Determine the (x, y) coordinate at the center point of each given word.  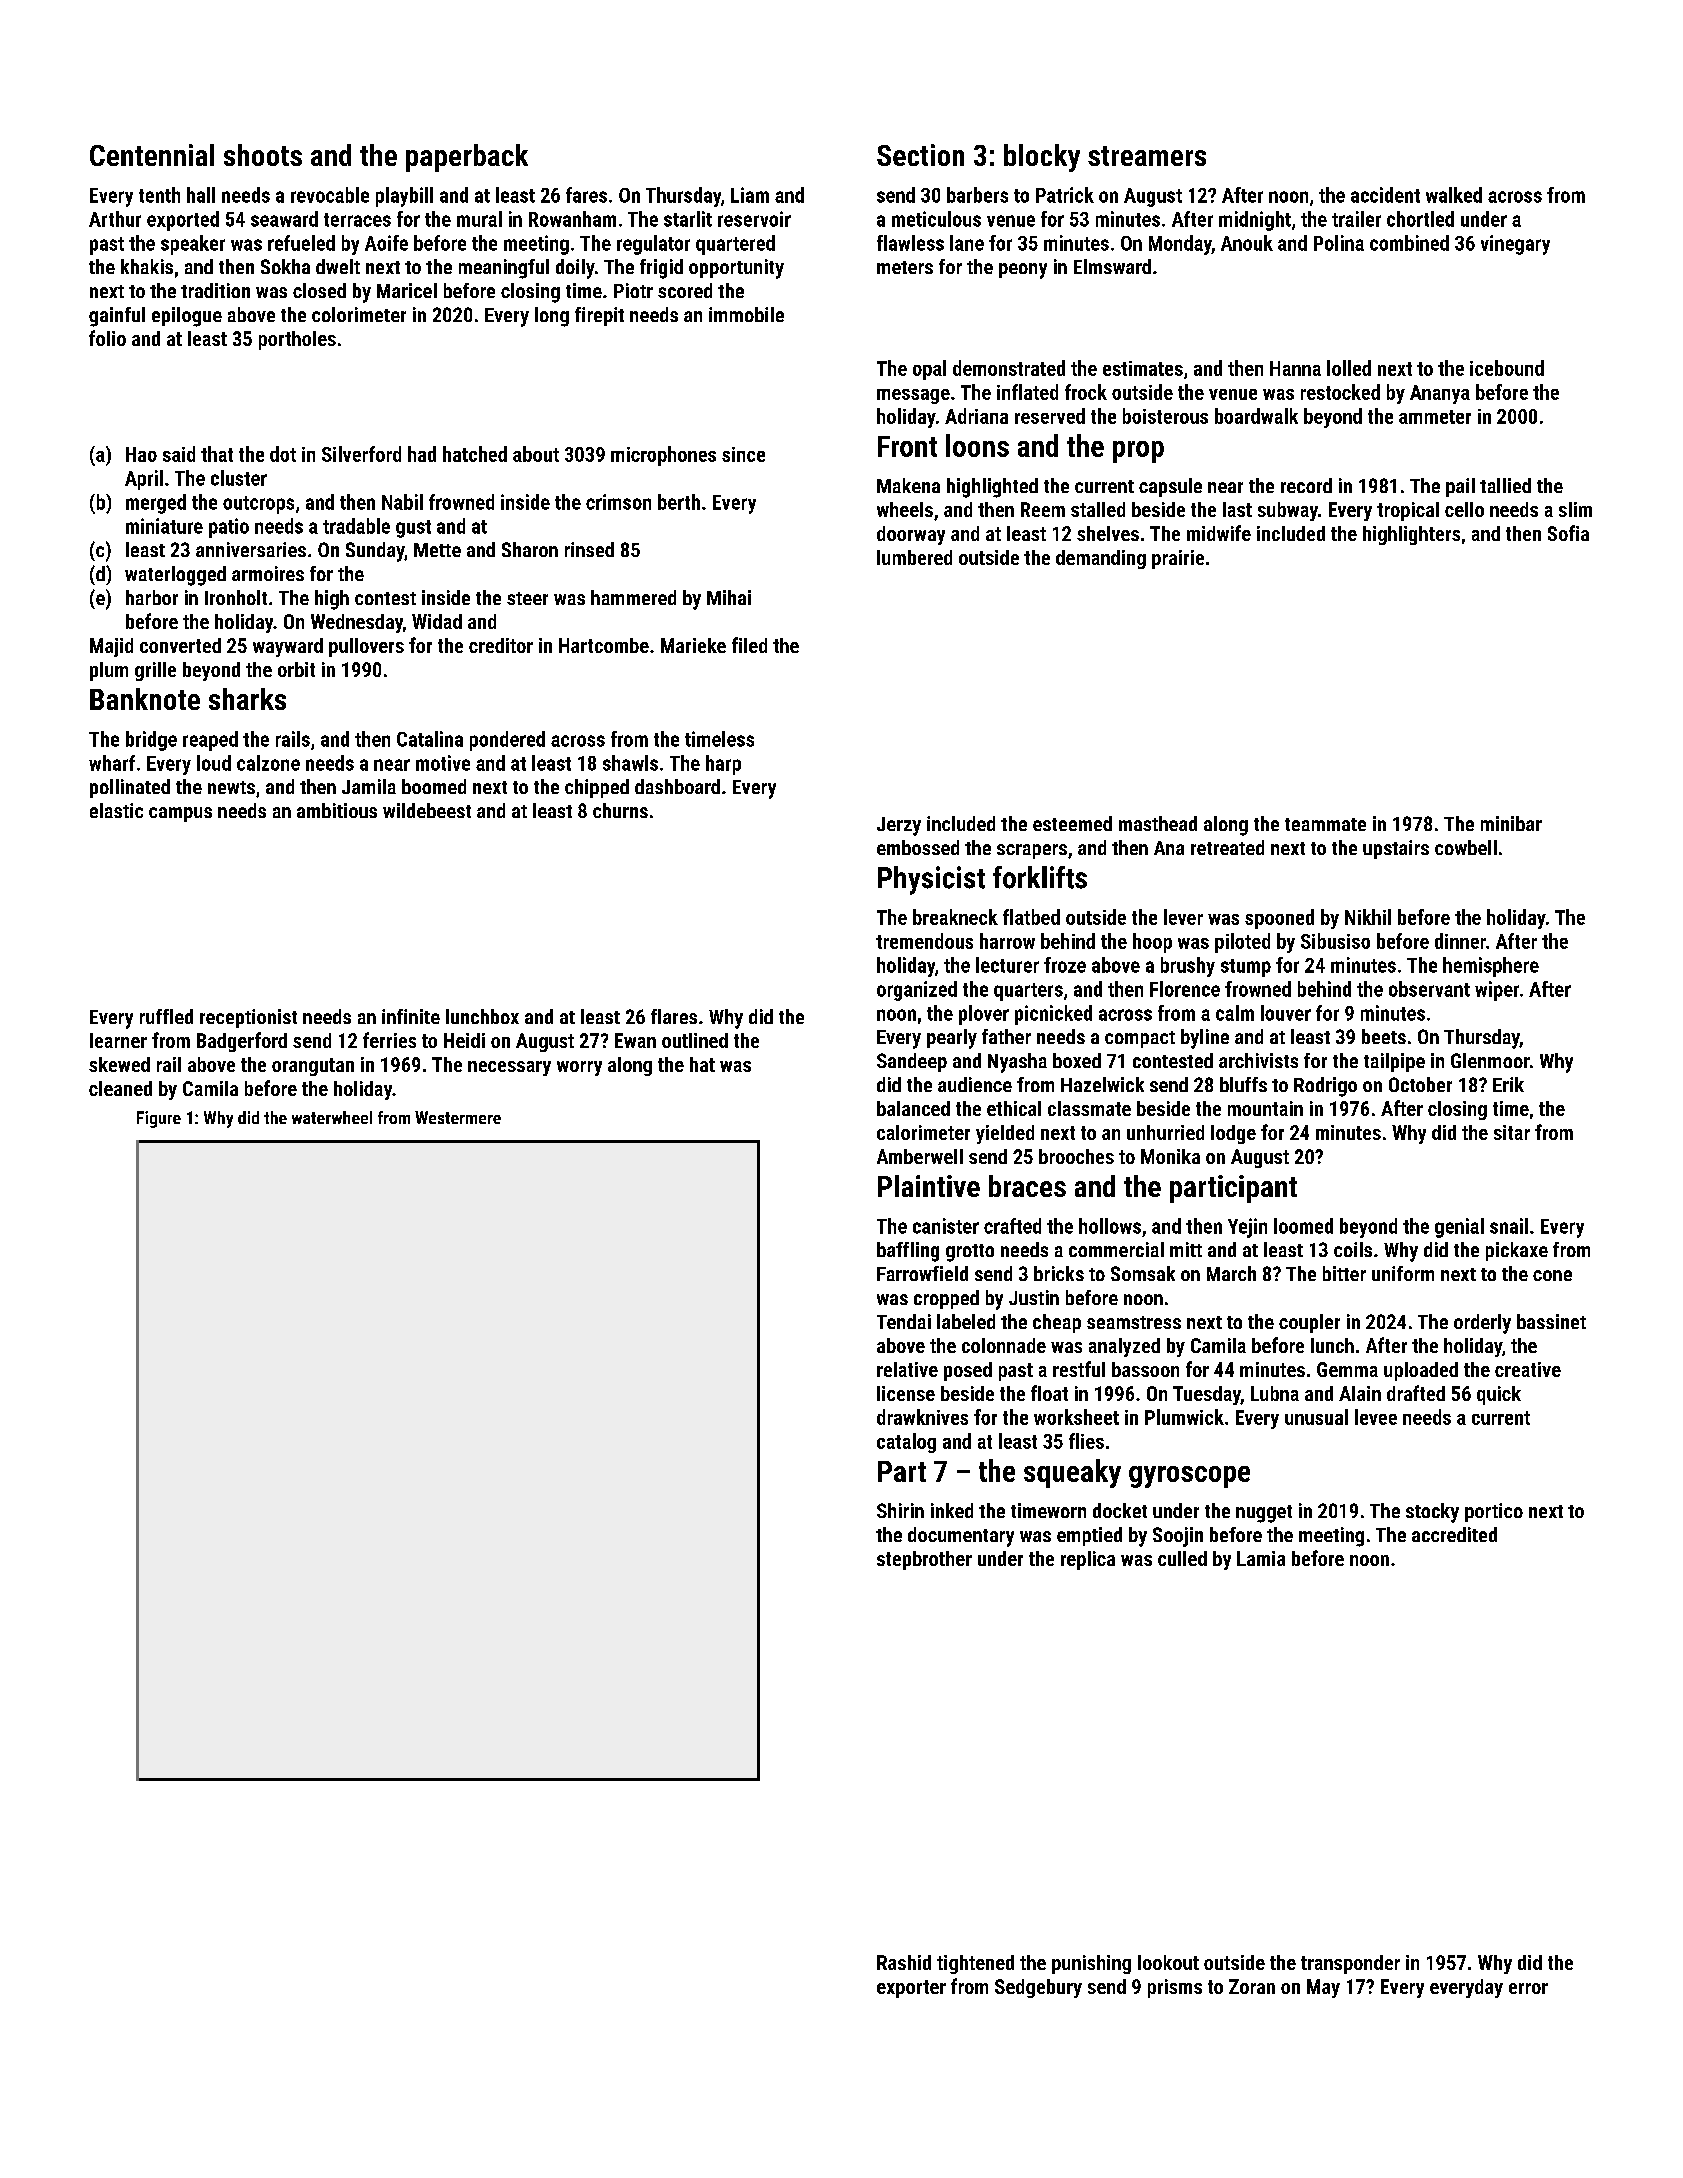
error (1528, 1988)
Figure (159, 1119)
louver (1286, 1013)
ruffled (166, 1016)
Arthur (115, 219)
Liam (750, 195)
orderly (1482, 1324)
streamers (1147, 156)
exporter (911, 1989)
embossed (918, 847)
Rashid (904, 1962)
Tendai (904, 1321)
